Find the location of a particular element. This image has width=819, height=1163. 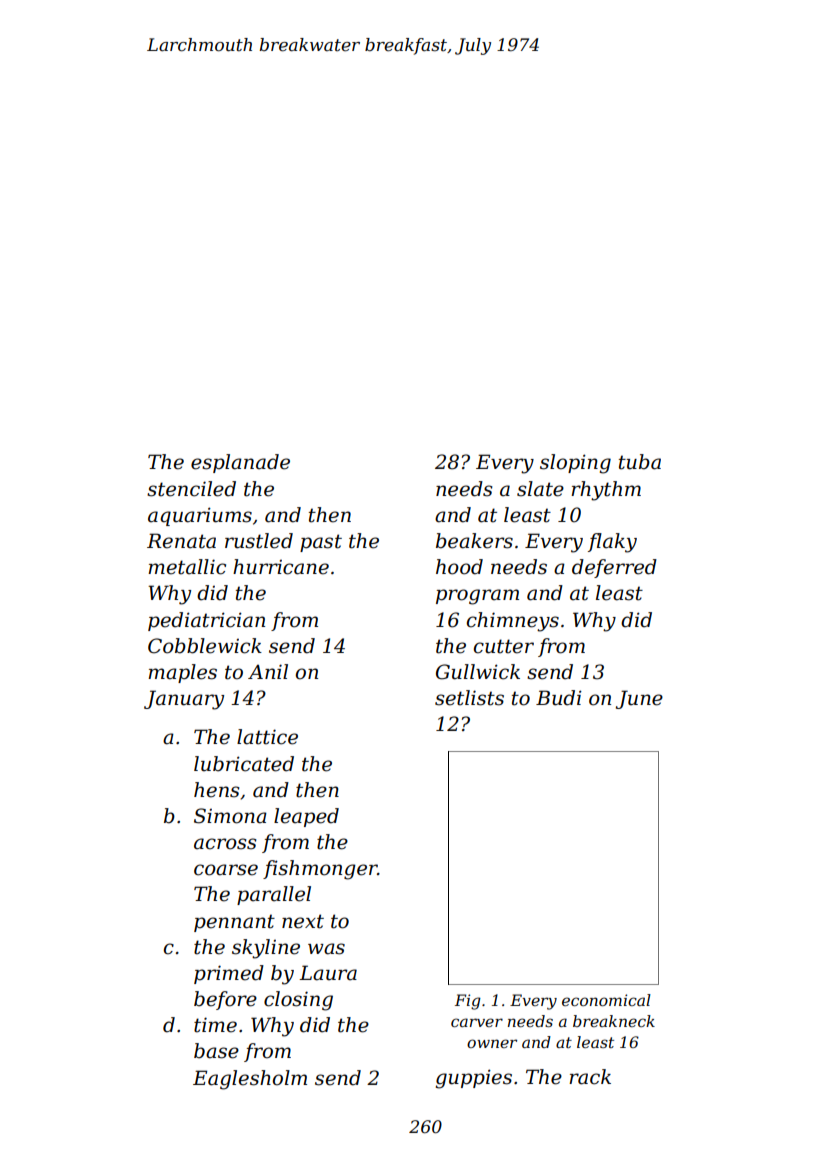

pennant is located at coordinates (234, 923).
